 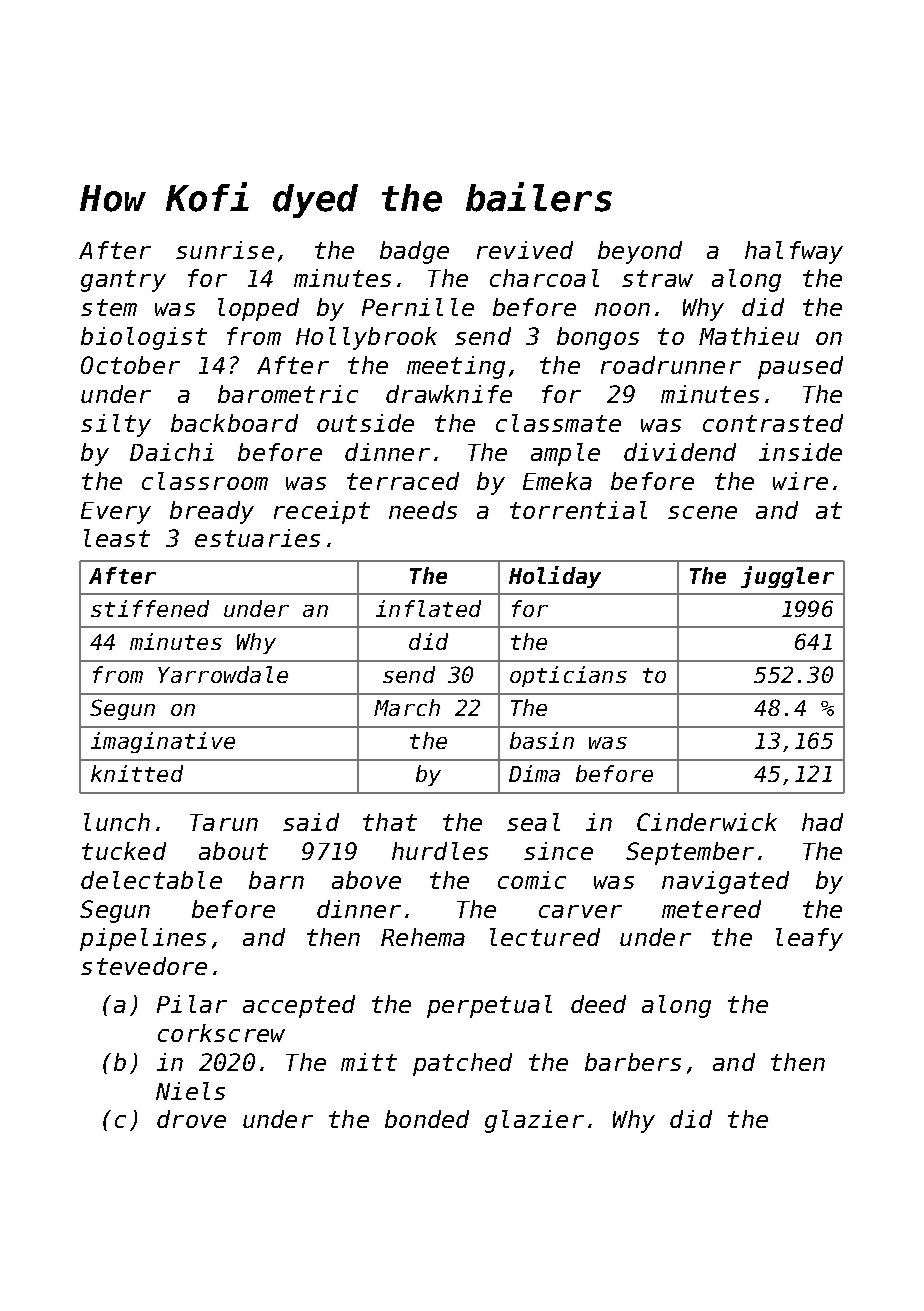 I want to click on bonded, so click(x=427, y=1119).
